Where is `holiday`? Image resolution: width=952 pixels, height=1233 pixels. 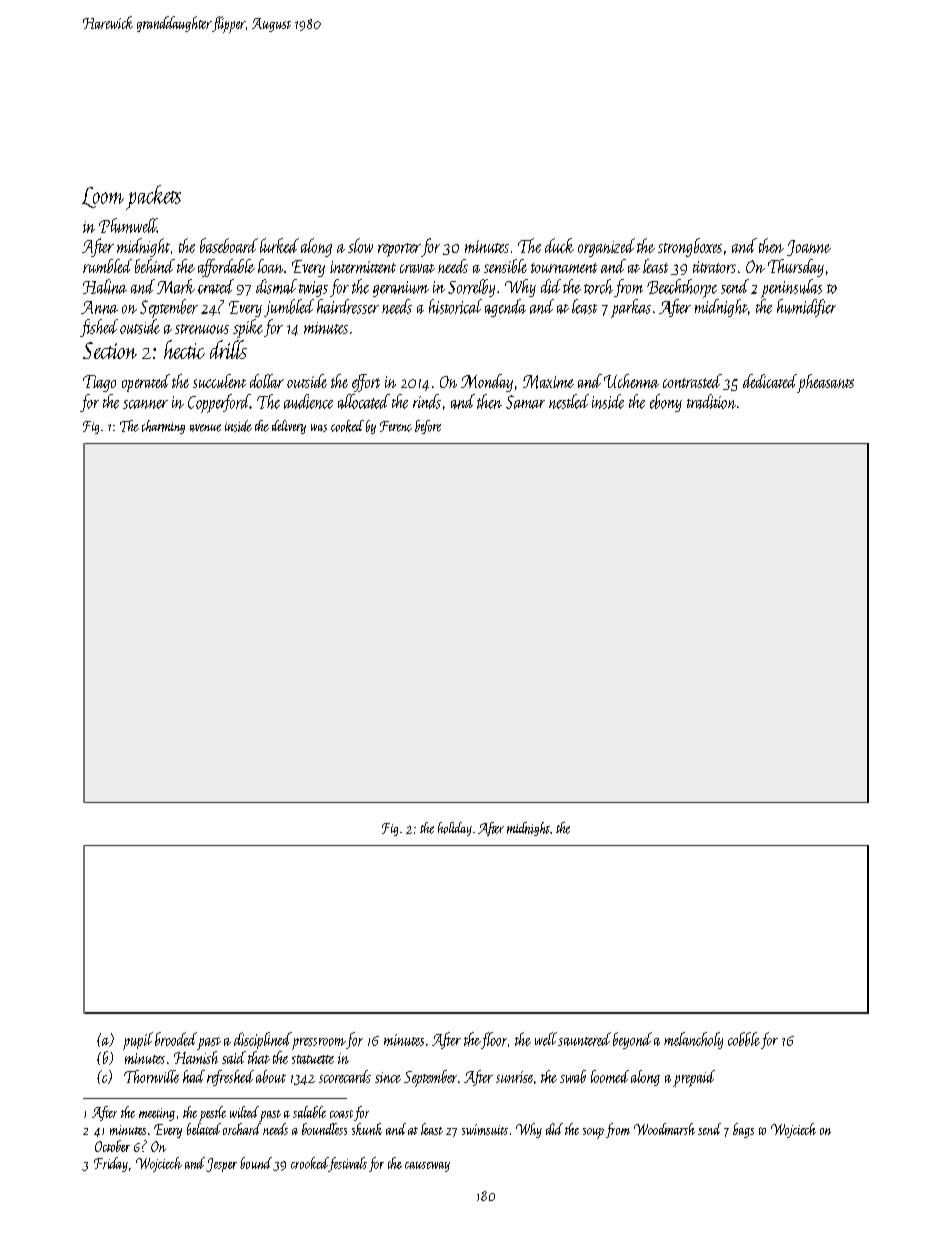
holiday is located at coordinates (455, 829).
